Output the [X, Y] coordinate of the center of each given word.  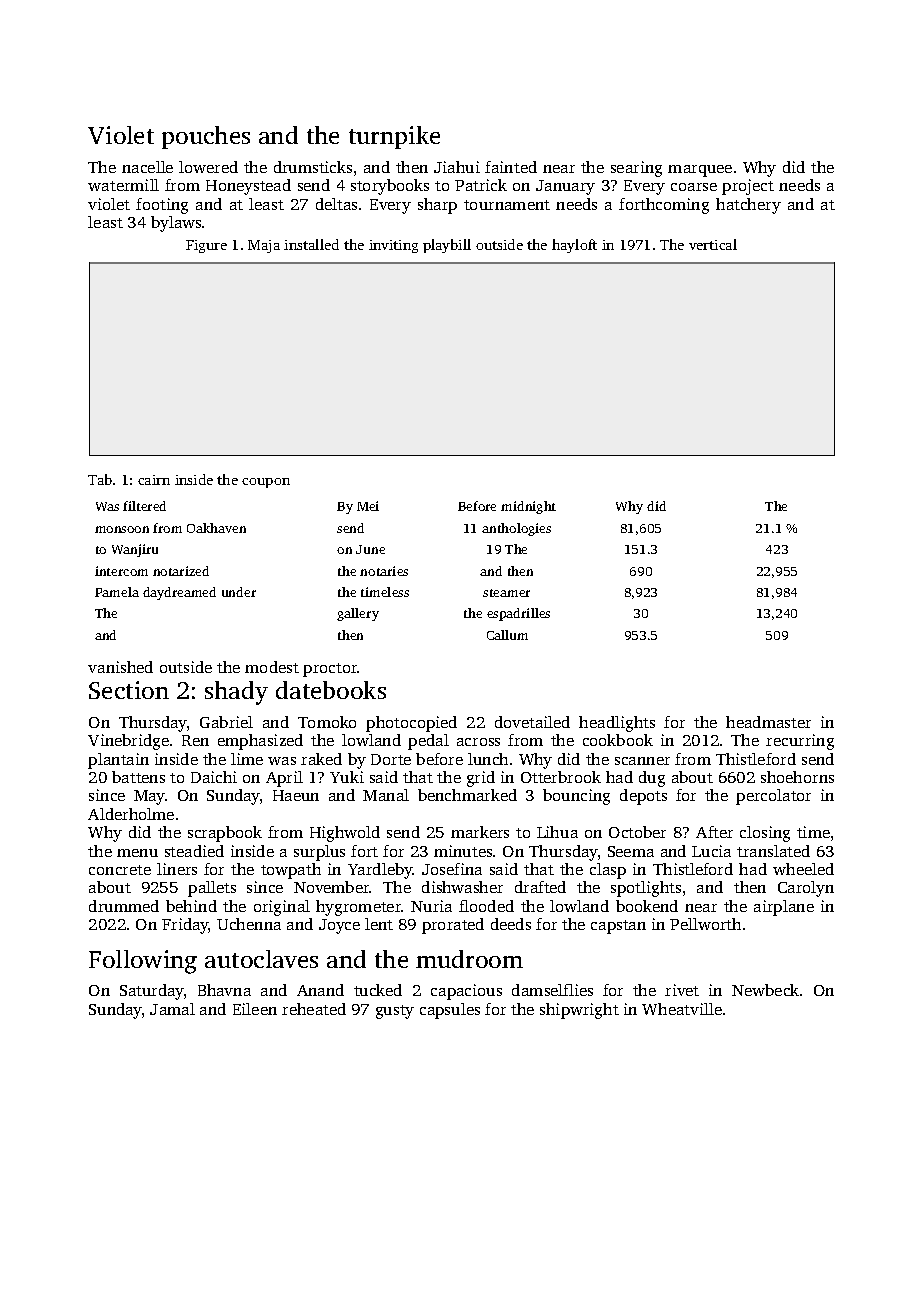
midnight [528, 507]
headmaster [768, 722]
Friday [185, 926]
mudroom [469, 959]
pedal [428, 742]
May [149, 797]
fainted [511, 167]
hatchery [748, 206]
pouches [206, 137]
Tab [100, 479]
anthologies [516, 529]
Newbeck [765, 990]
